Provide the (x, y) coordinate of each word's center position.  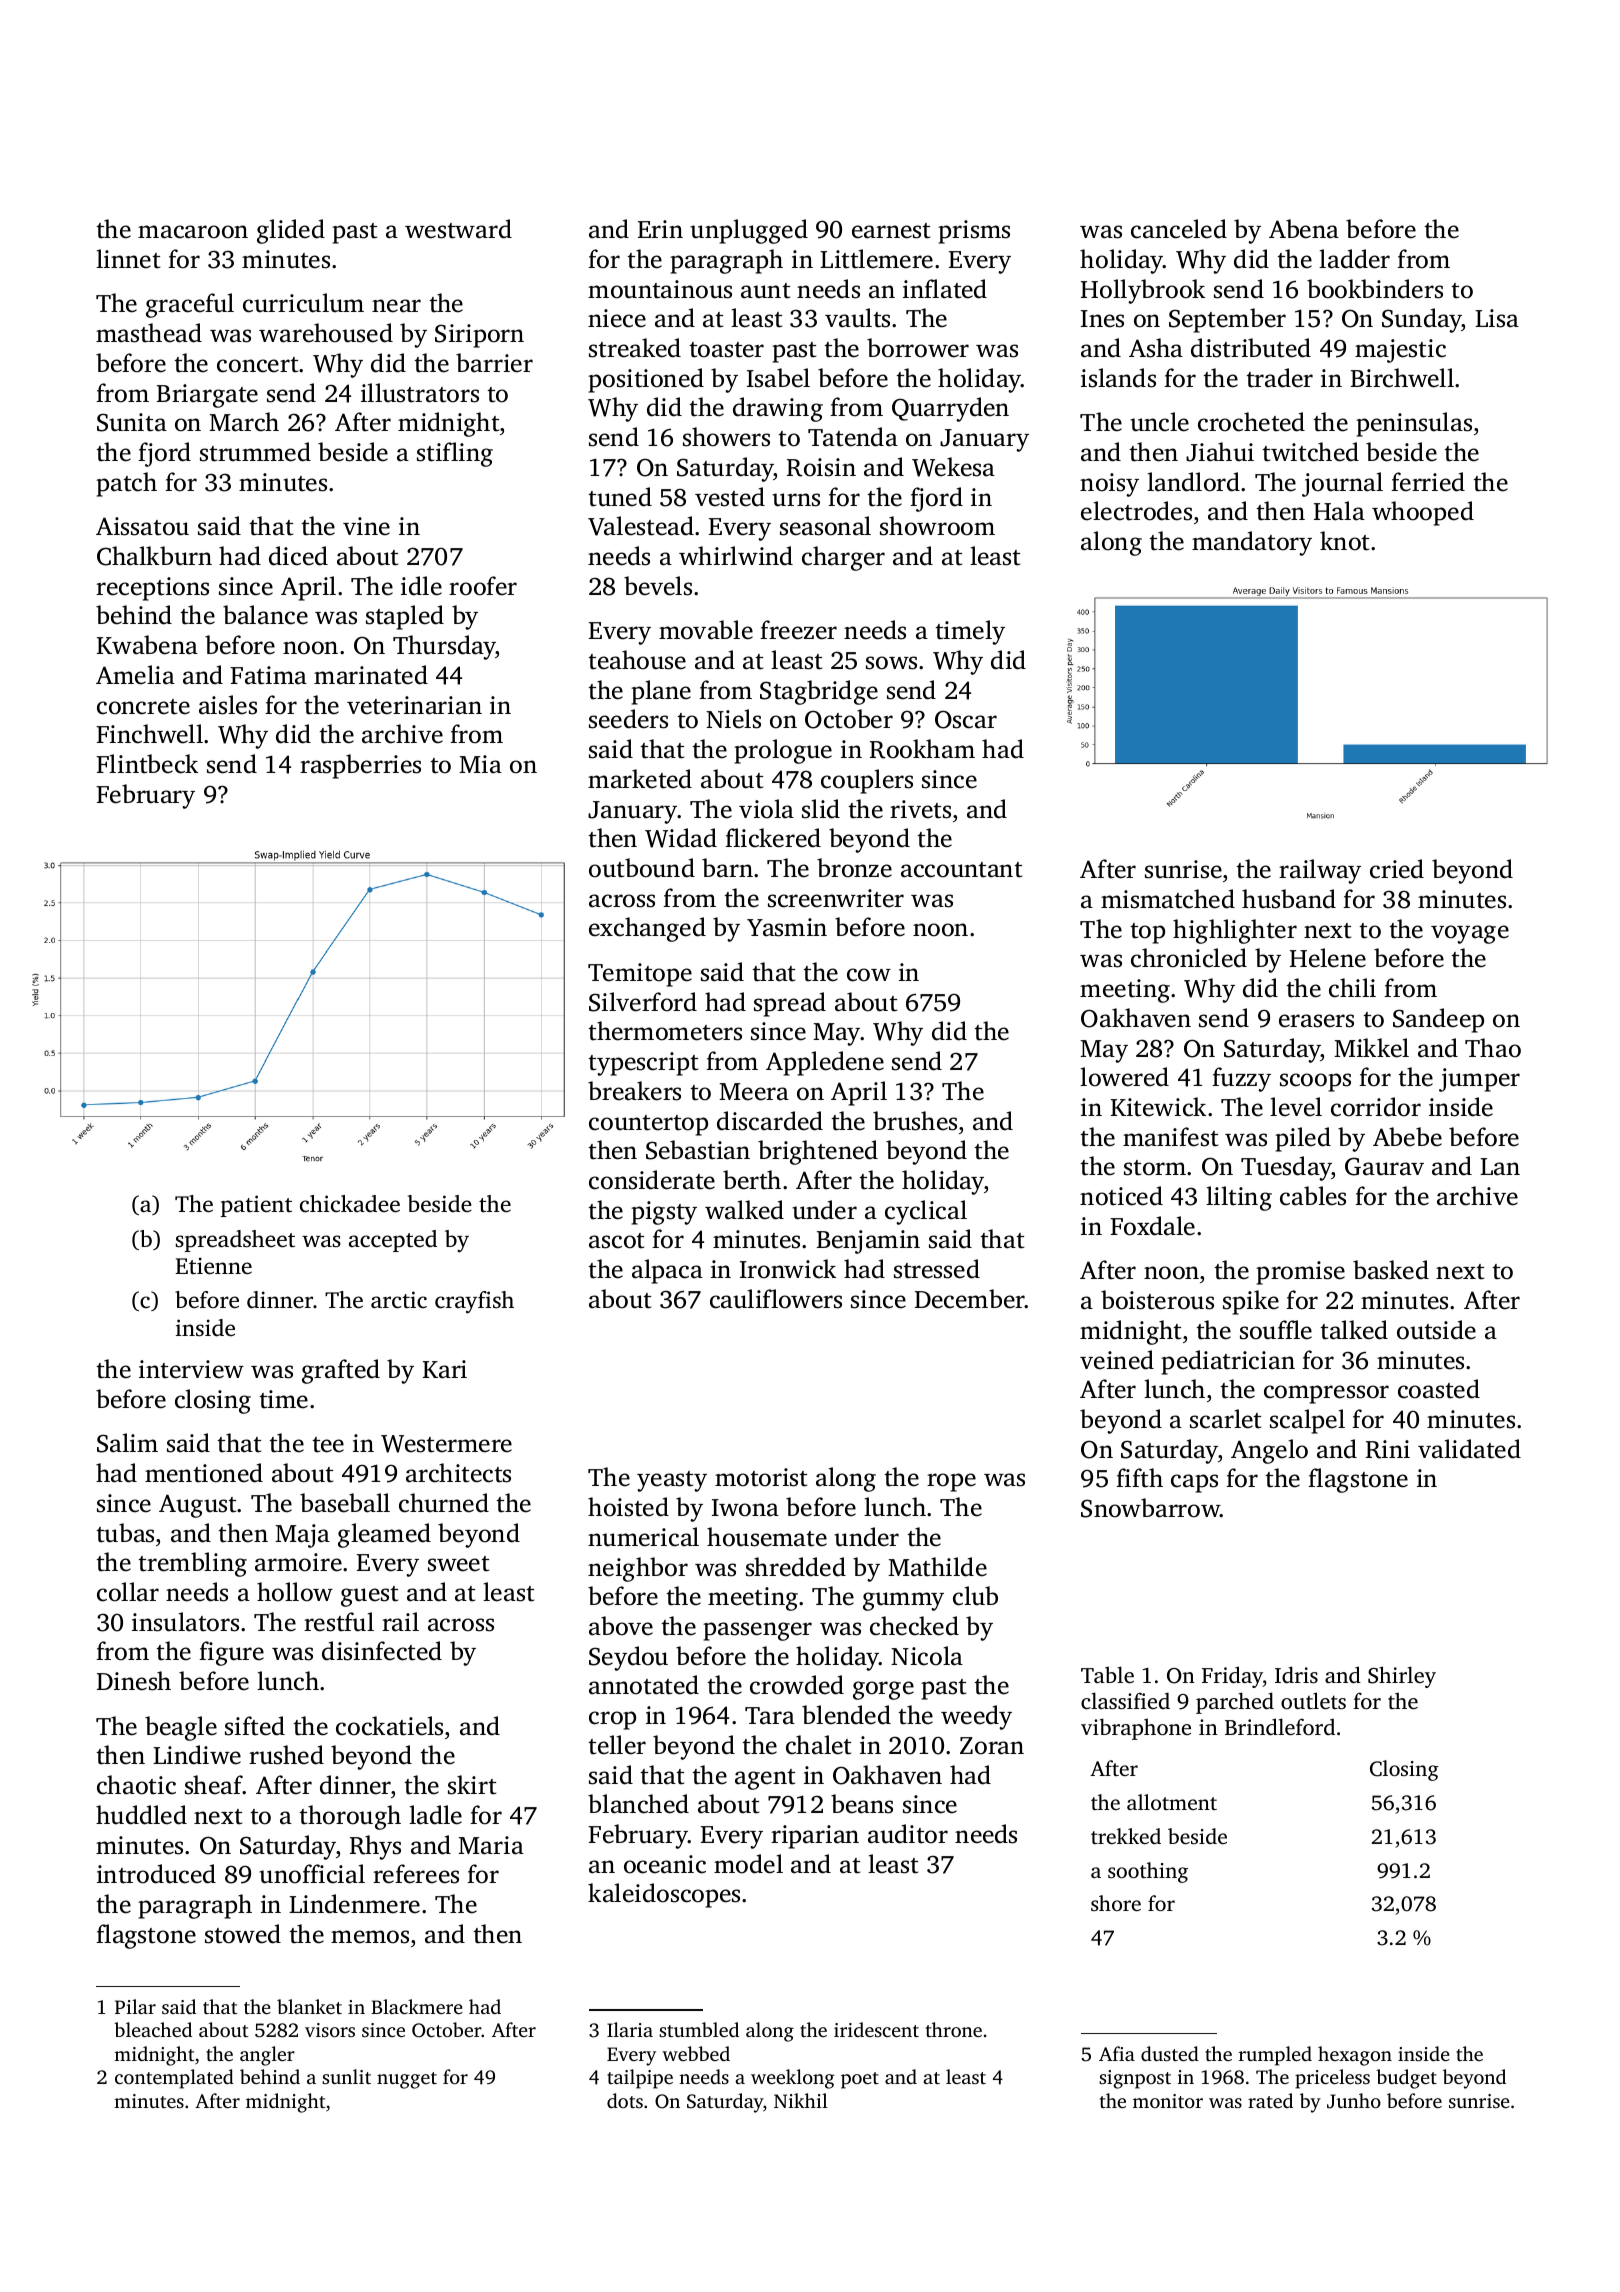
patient (256, 1206)
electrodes (1136, 511)
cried (1397, 869)
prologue (783, 751)
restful (339, 1622)
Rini (1388, 1449)
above (621, 1626)
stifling (455, 454)
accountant (961, 870)
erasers (1316, 1021)
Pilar (135, 2006)
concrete (143, 707)
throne (954, 2029)
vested (730, 497)
